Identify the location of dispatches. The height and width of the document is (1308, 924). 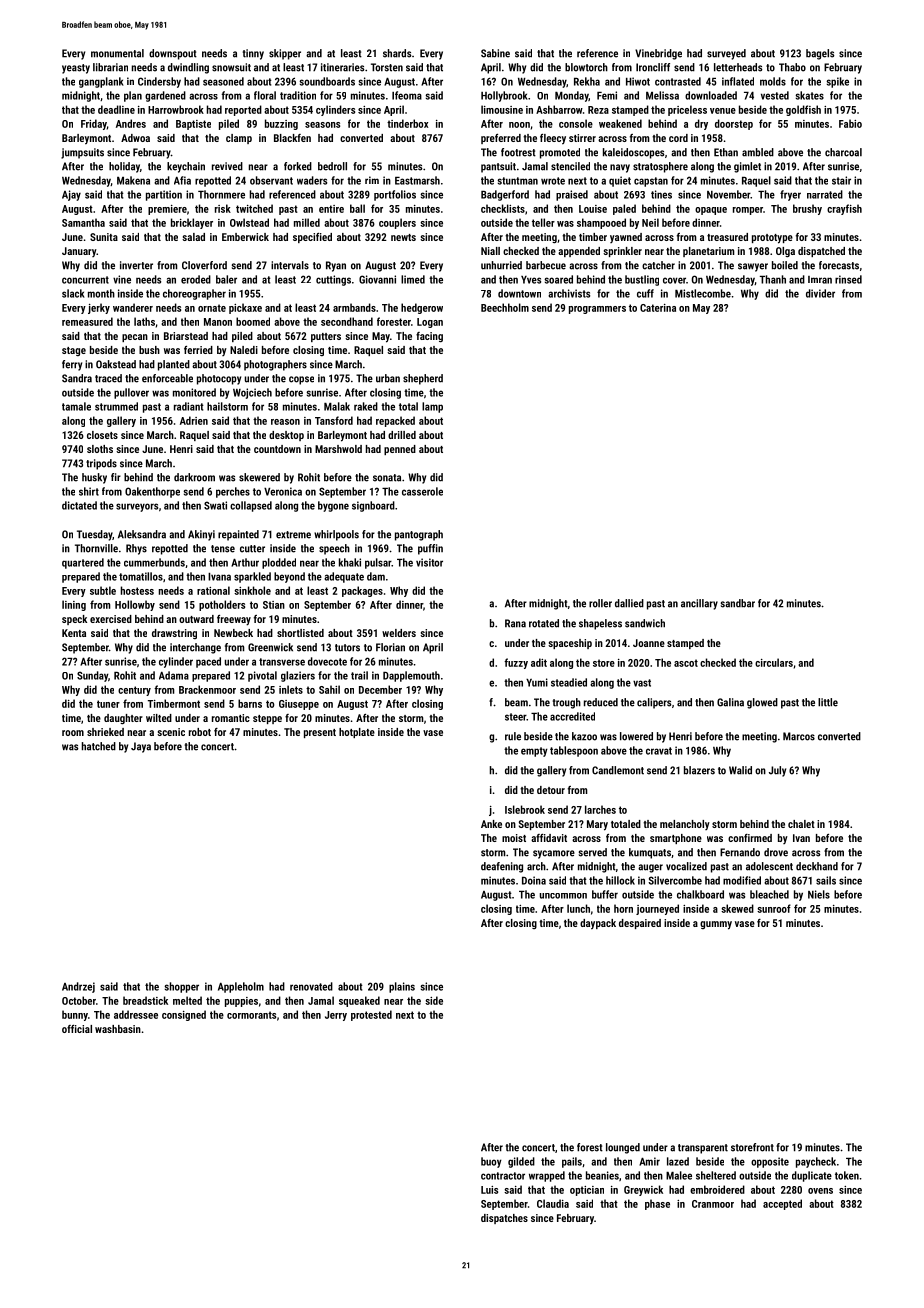
(504, 1219).
